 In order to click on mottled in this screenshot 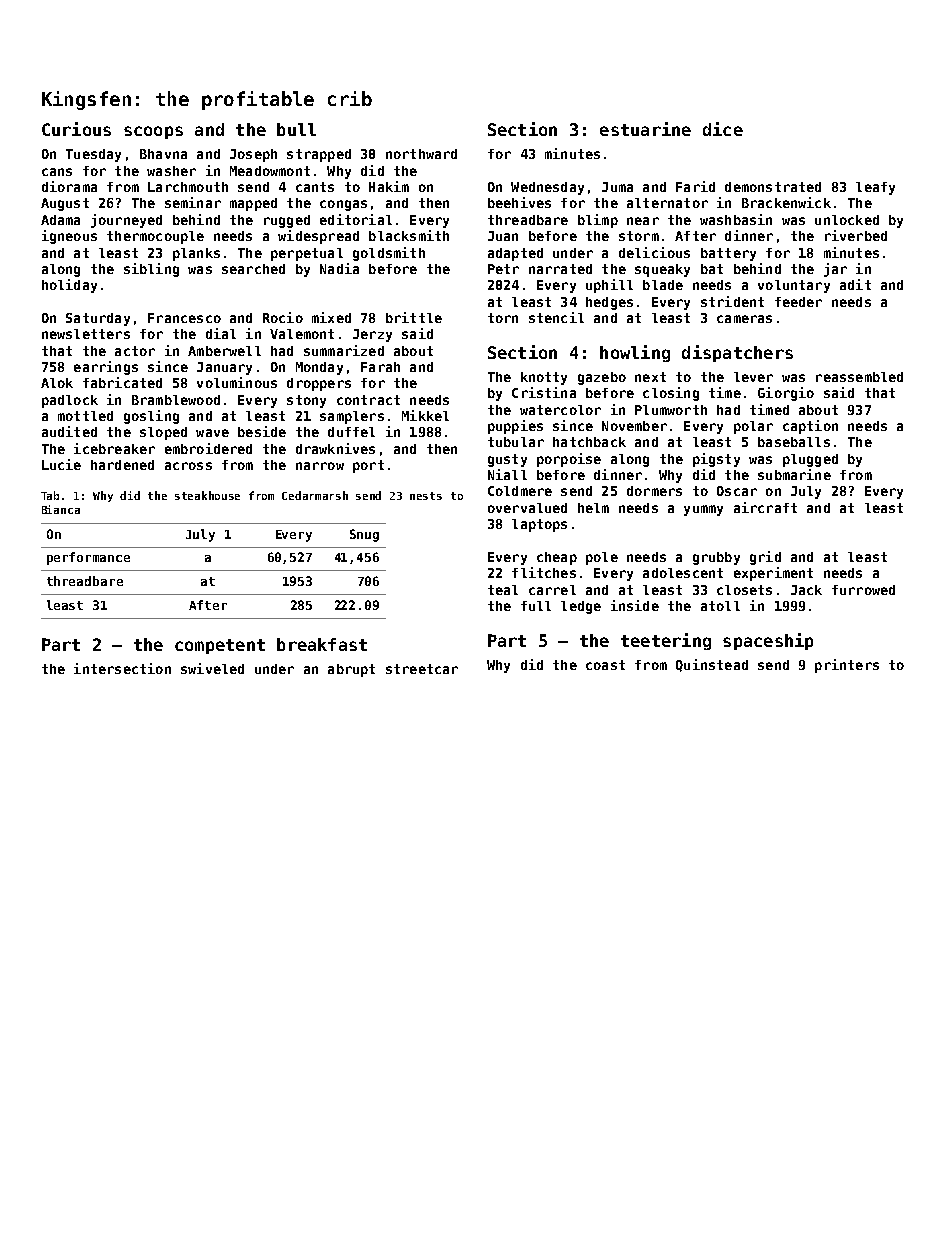, I will do `click(85, 416)`.
